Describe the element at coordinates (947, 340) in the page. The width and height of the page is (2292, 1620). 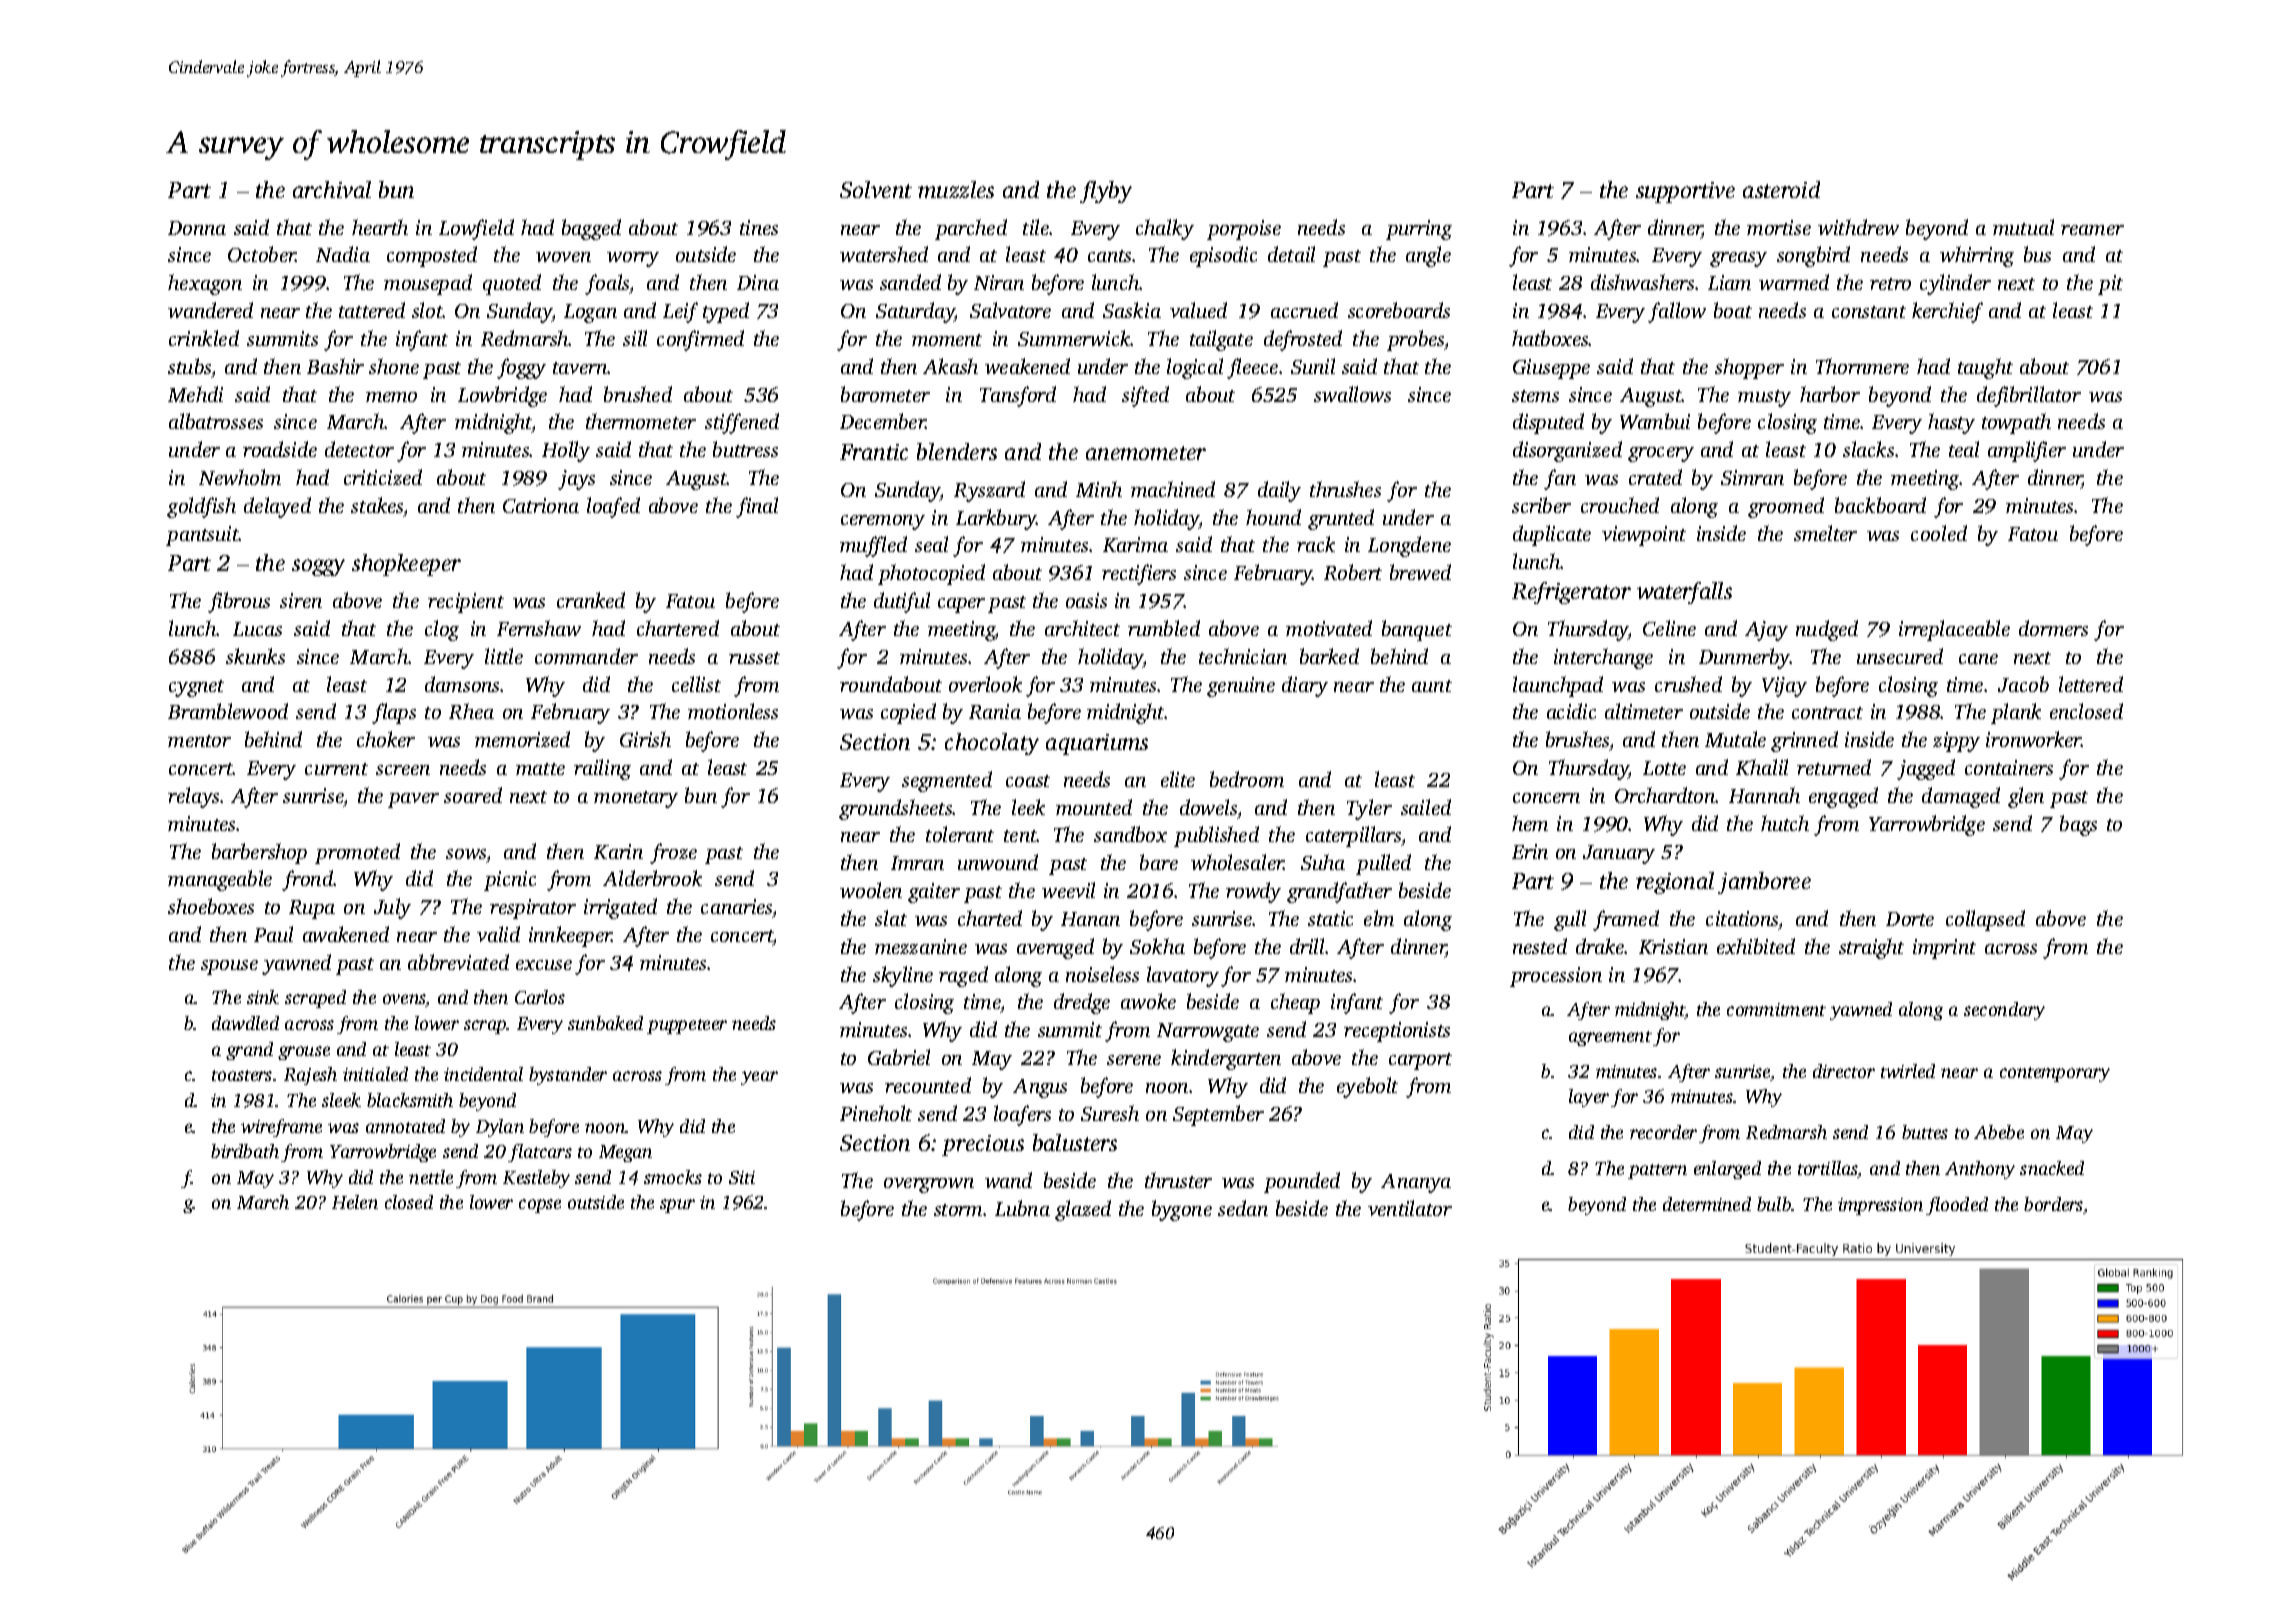
I see `moment` at that location.
